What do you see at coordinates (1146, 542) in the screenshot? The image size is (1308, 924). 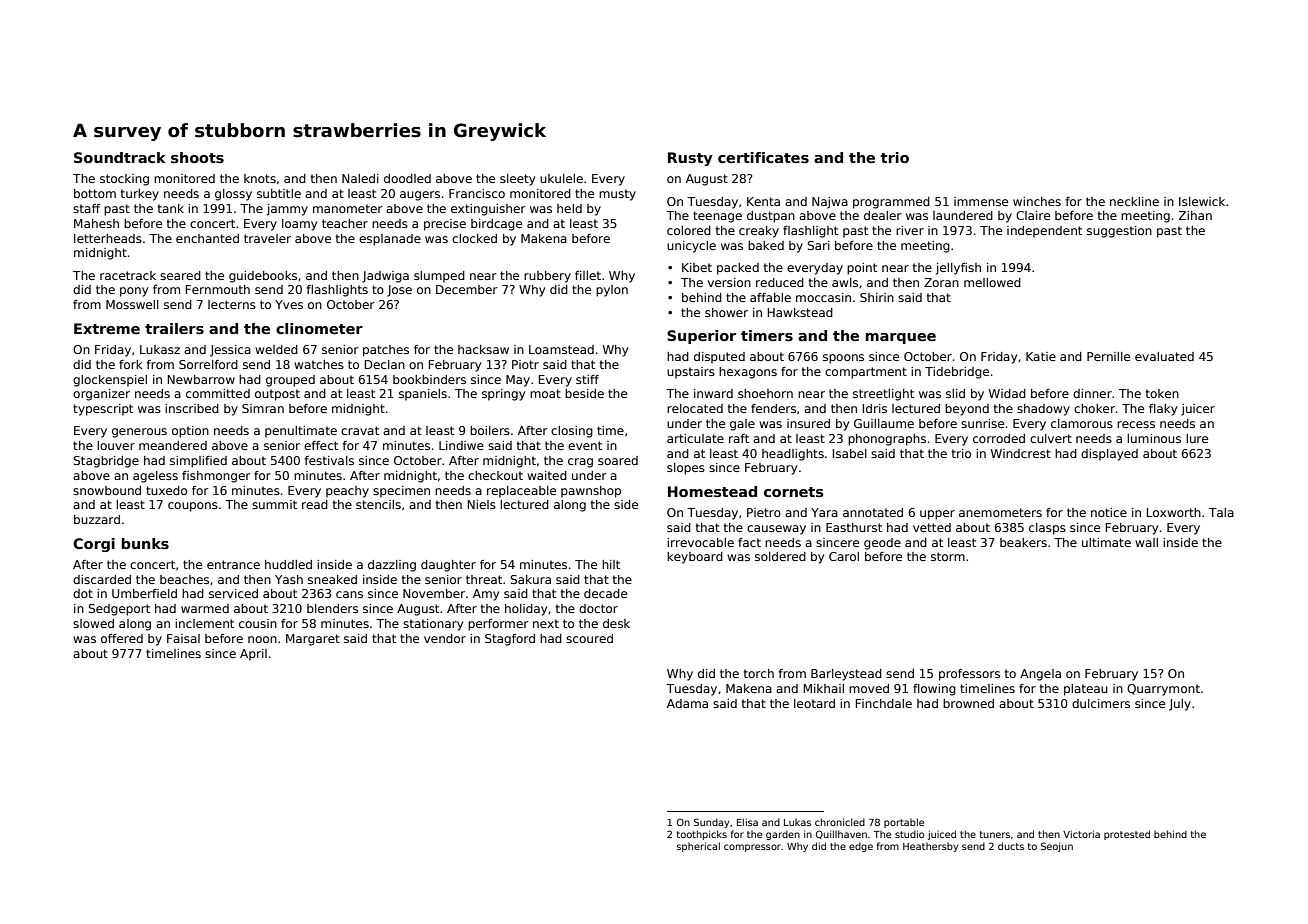 I see `wall` at bounding box center [1146, 542].
